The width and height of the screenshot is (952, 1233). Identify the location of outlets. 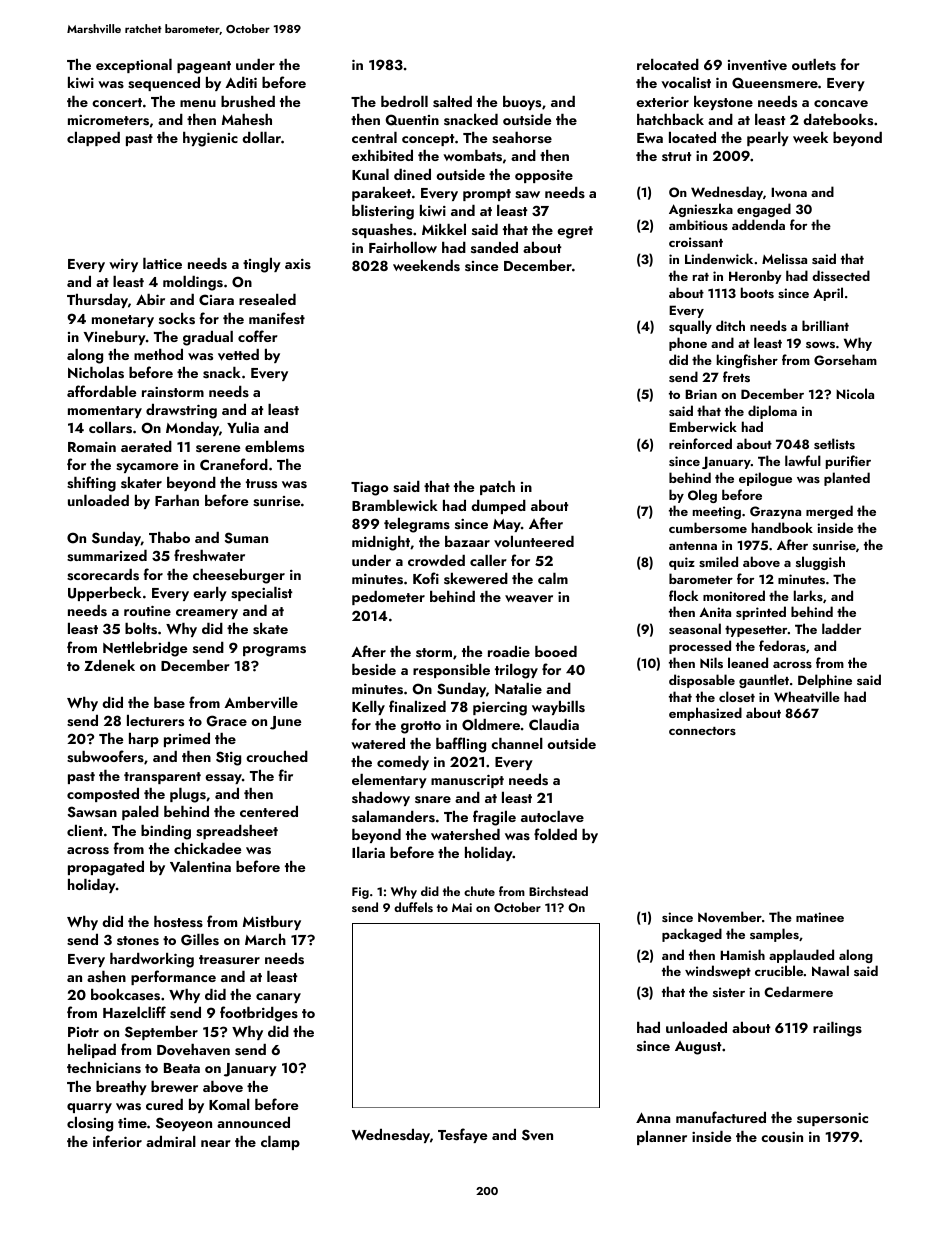
(814, 64).
